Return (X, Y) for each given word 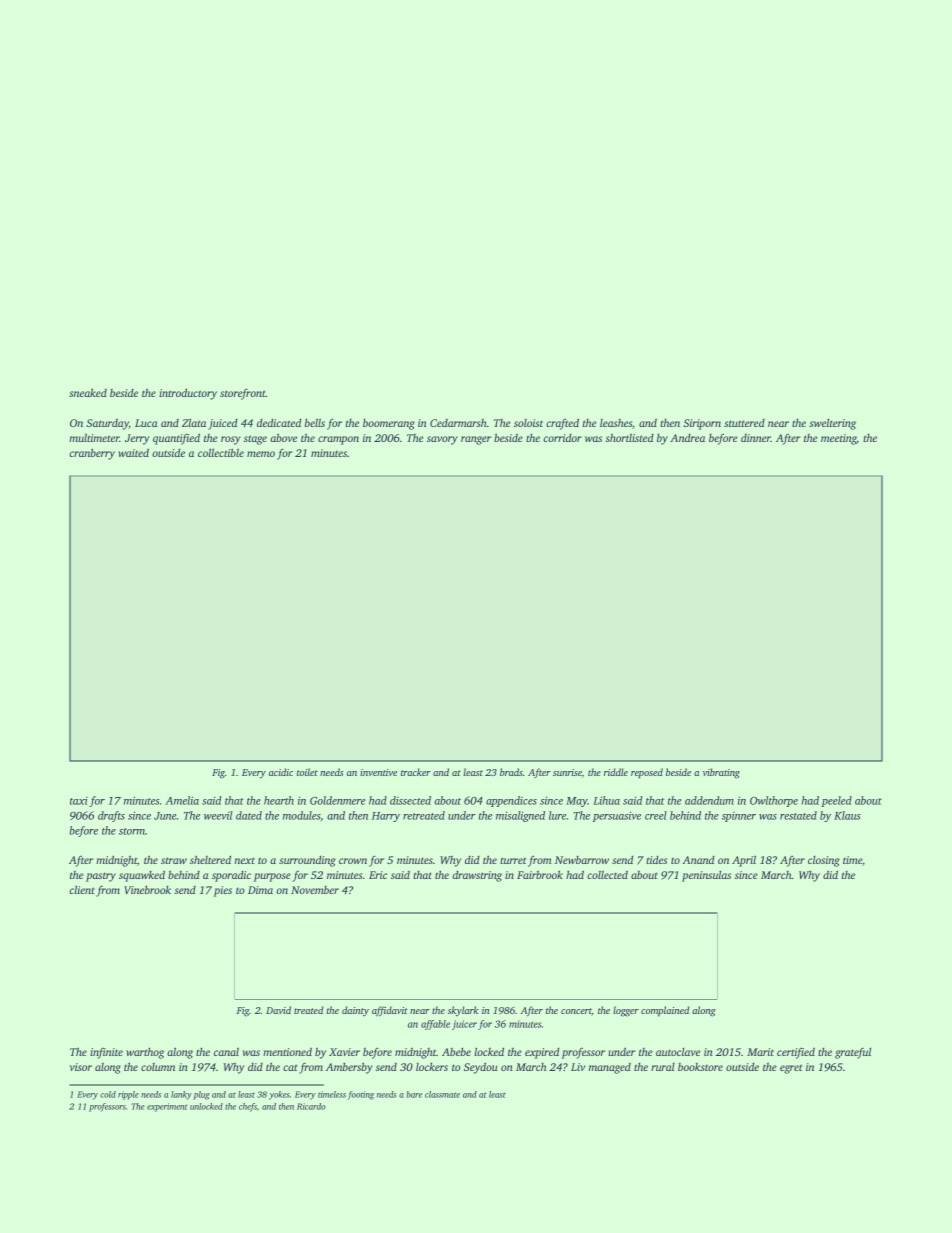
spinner (739, 817)
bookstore (700, 1067)
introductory (188, 394)
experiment (167, 1107)
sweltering (832, 424)
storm (132, 831)
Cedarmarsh (458, 423)
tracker (416, 772)
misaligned (520, 816)
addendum (709, 800)
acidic (281, 772)
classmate (442, 1094)
